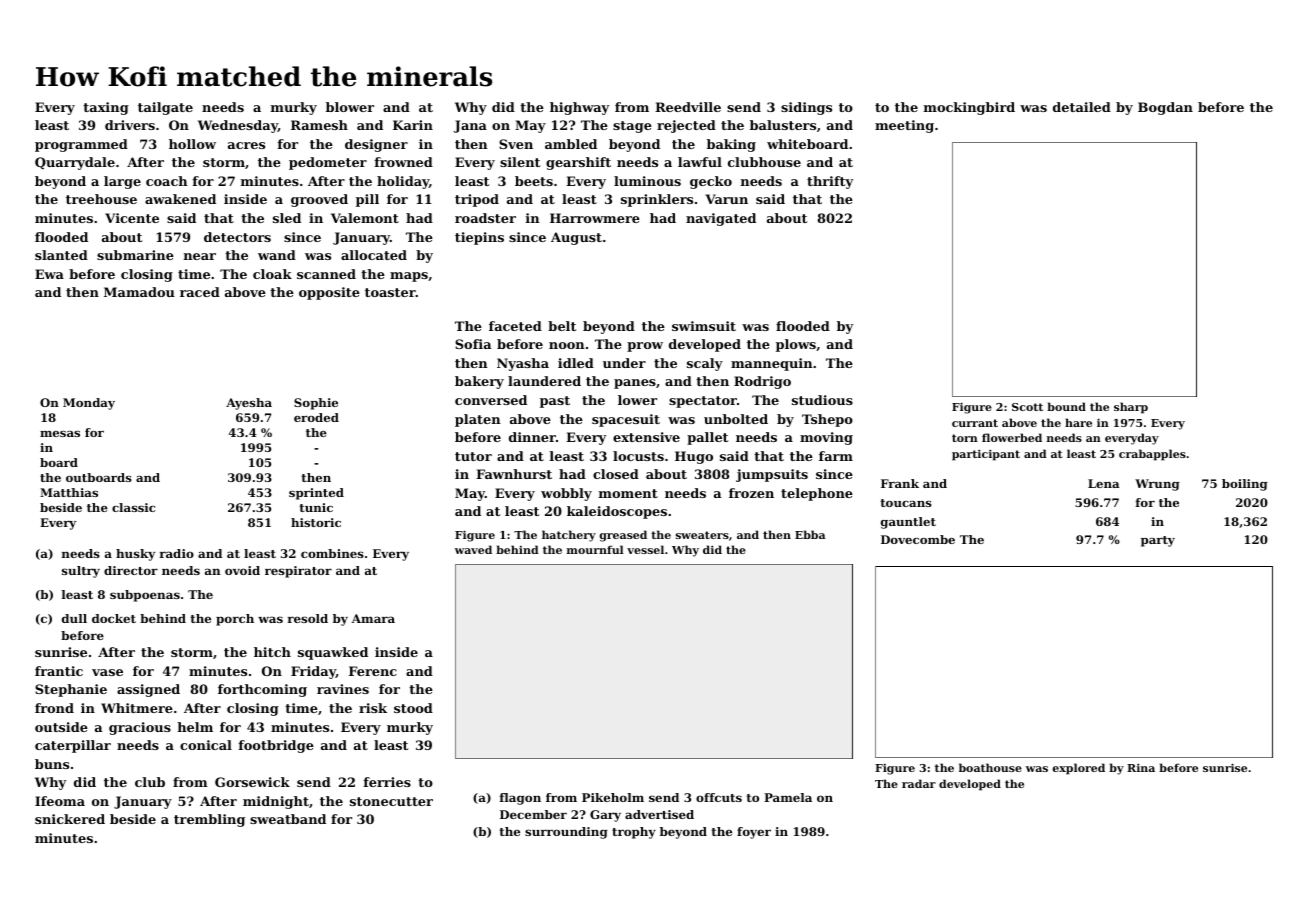 The width and height of the screenshot is (1308, 924). I want to click on thrifty, so click(830, 182).
